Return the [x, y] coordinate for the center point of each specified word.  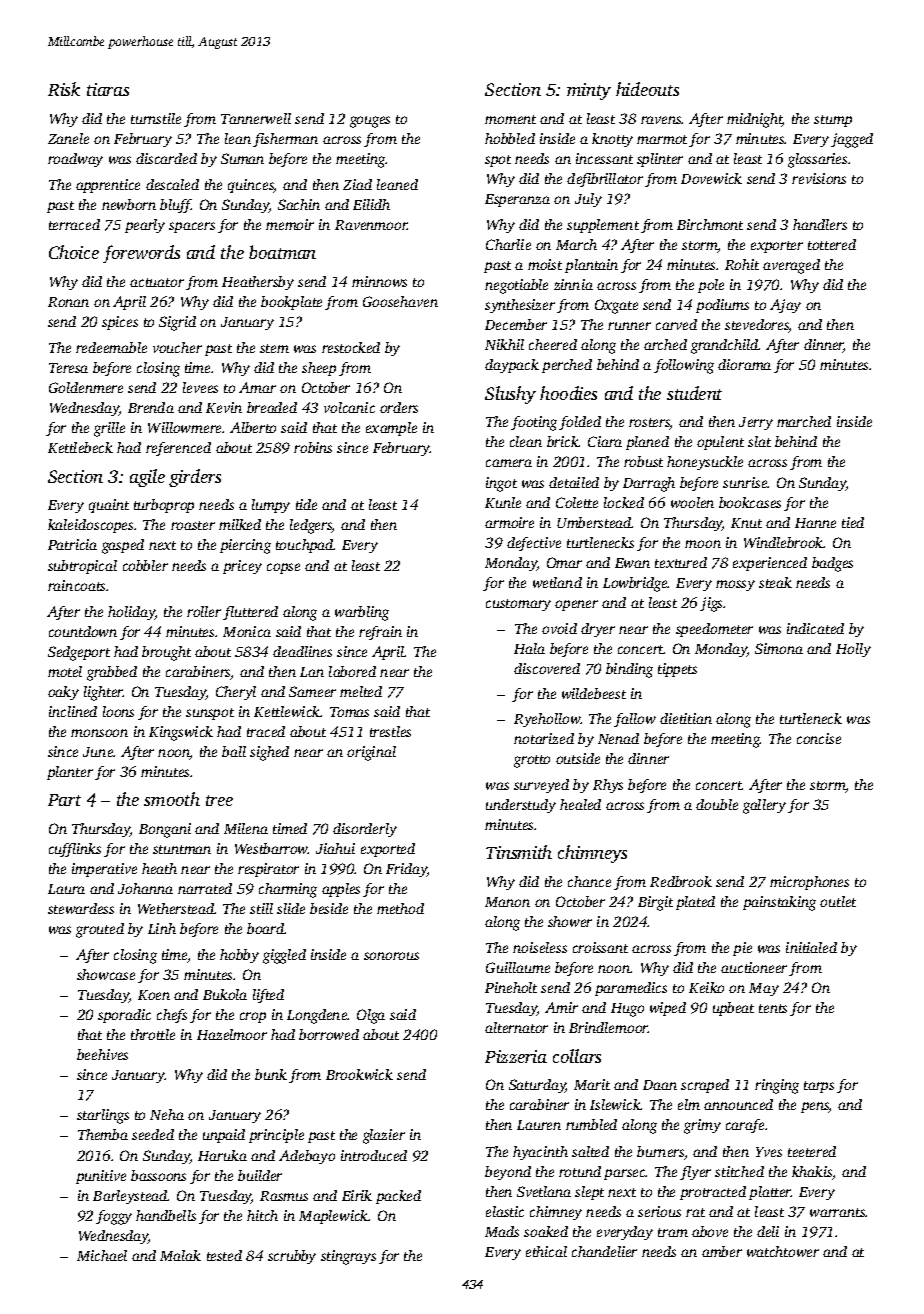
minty [589, 91]
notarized [544, 738]
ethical [546, 1251]
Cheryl [236, 693]
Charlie [508, 244]
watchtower [783, 1251]
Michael [102, 1255]
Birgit [655, 903]
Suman [242, 158]
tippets [677, 670]
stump [833, 121]
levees [200, 387]
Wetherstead [176, 908]
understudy [521, 806]
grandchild [725, 346]
